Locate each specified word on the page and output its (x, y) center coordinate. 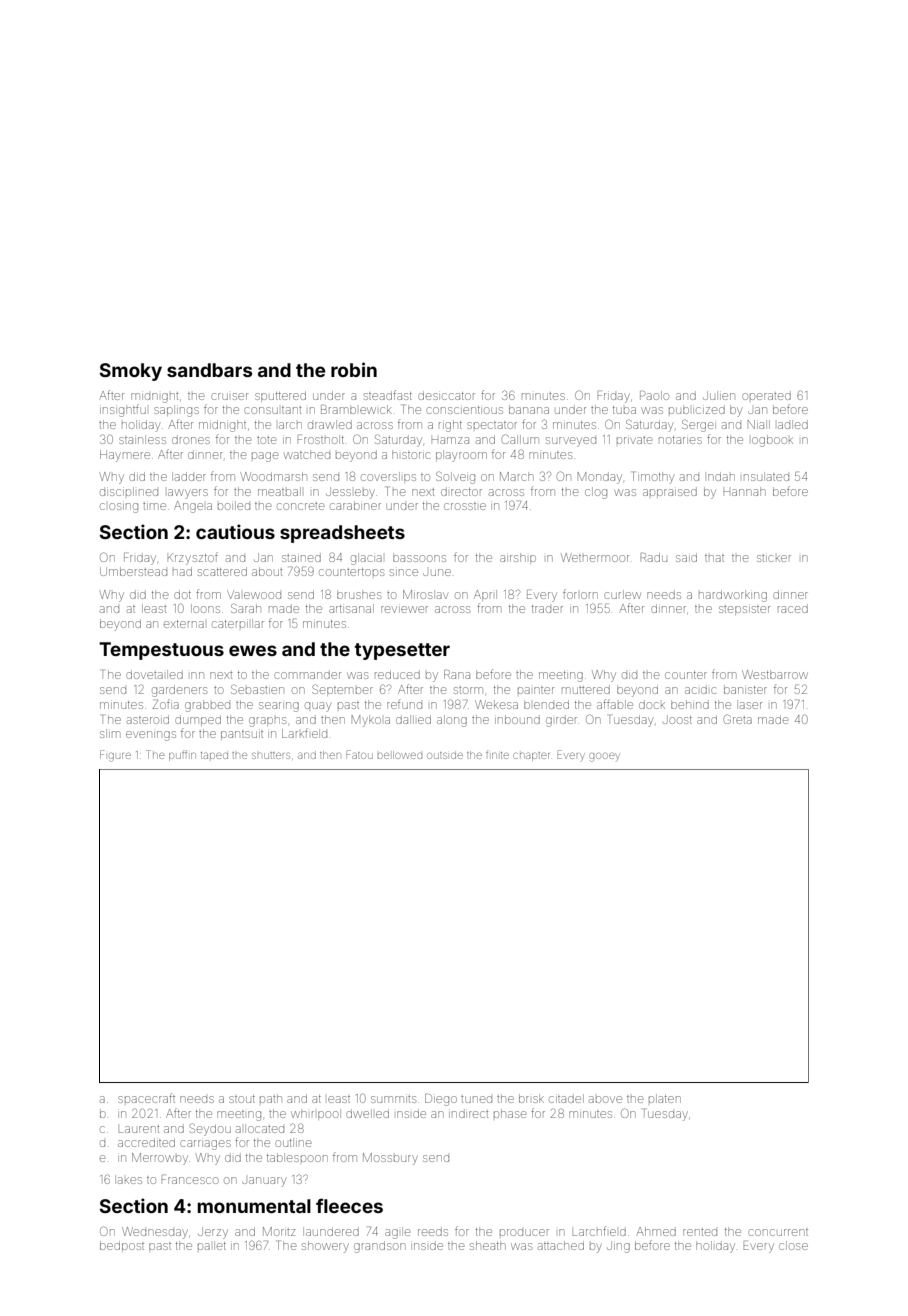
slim (110, 734)
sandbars (209, 370)
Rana (457, 674)
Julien (718, 395)
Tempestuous (161, 651)
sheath (488, 1245)
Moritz (279, 1231)
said (686, 557)
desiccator (446, 395)
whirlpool (315, 1114)
